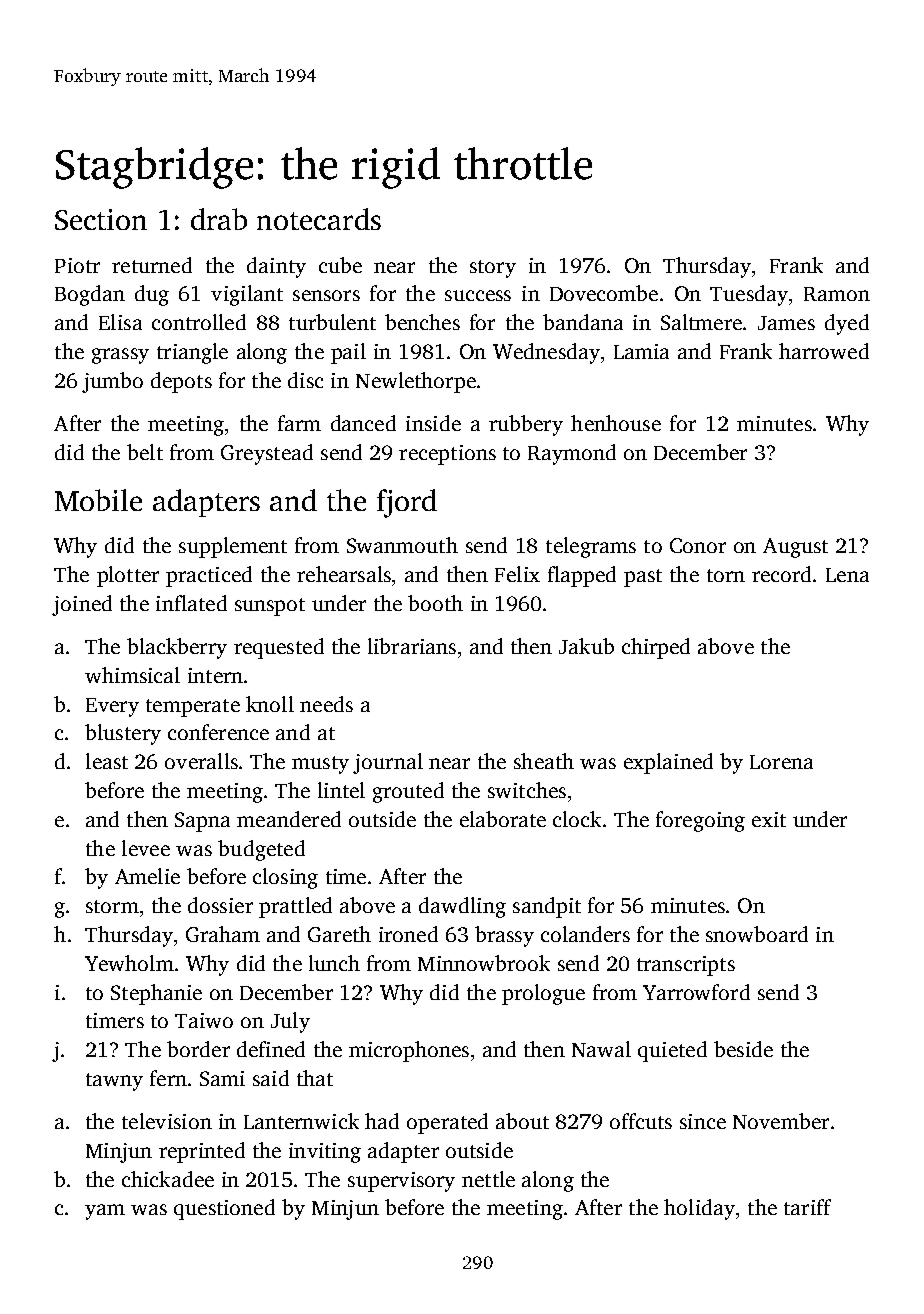 The height and width of the page is (1314, 924). What do you see at coordinates (447, 455) in the page?
I see `receptions` at bounding box center [447, 455].
